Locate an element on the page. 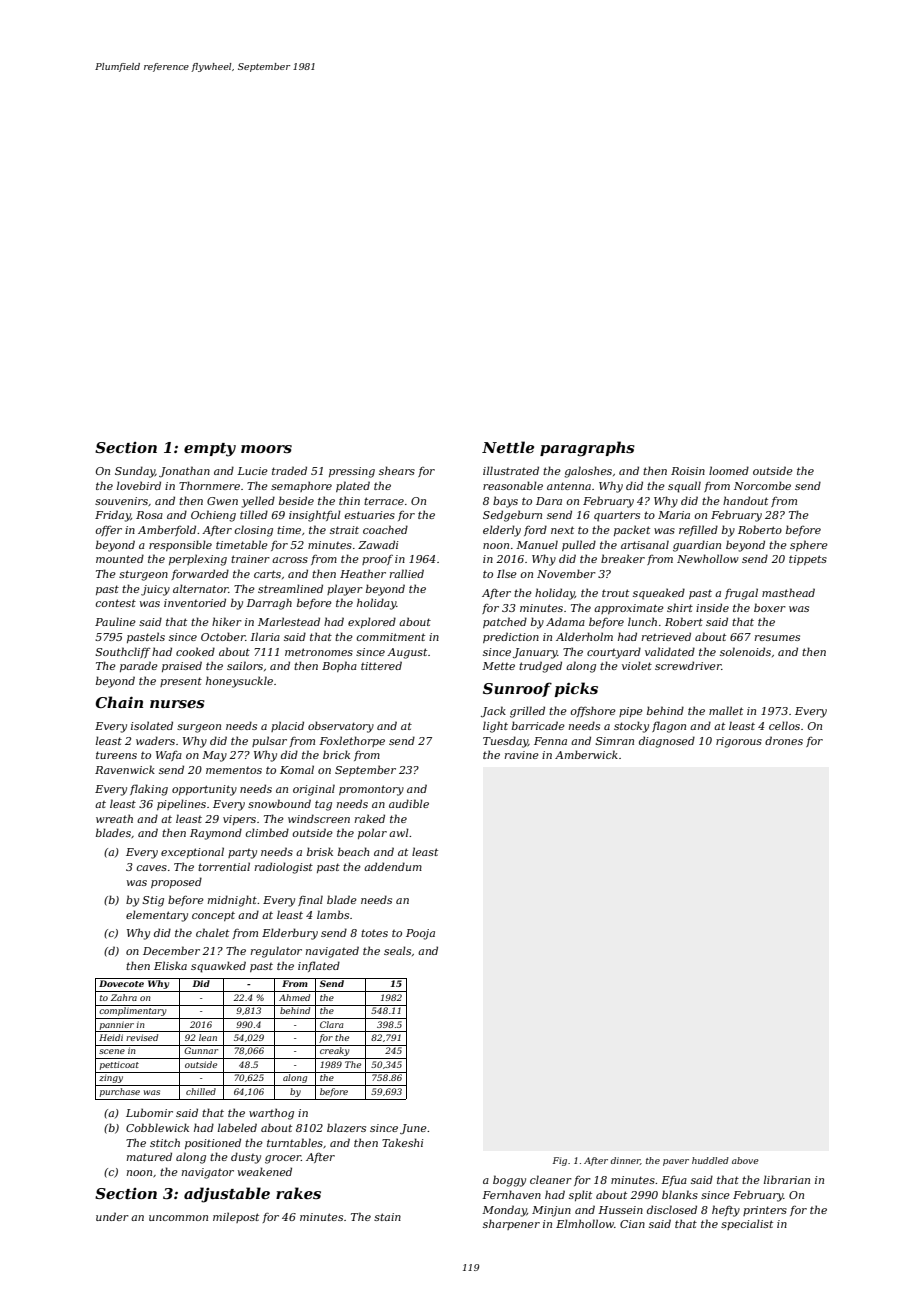 The image size is (924, 1308). above is located at coordinates (745, 1160).
